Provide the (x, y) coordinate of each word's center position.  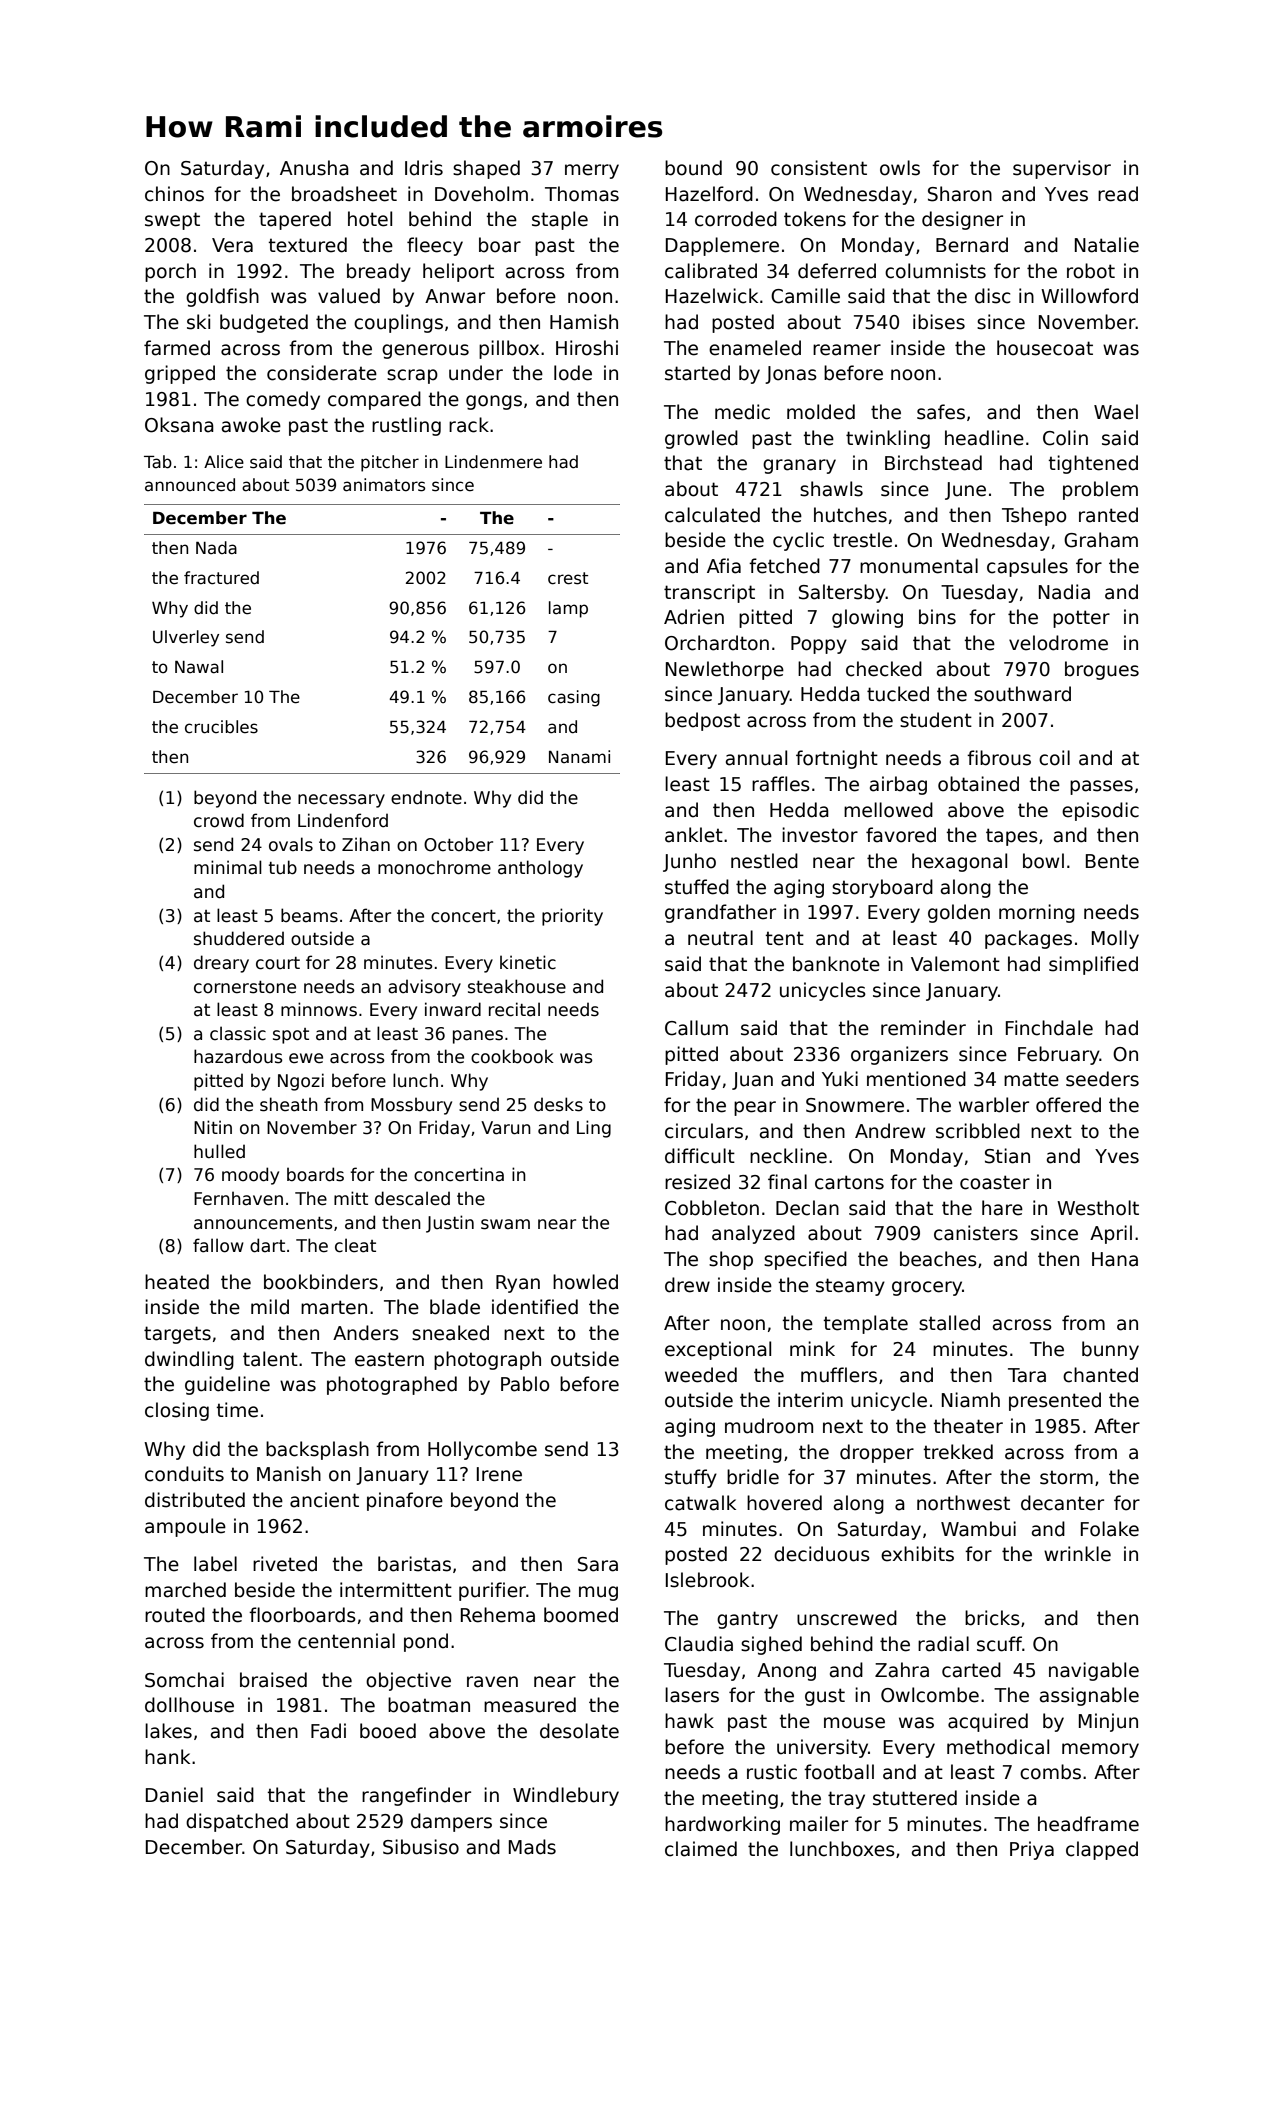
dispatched (237, 1822)
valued (349, 296)
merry (592, 171)
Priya (1032, 1850)
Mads (532, 1847)
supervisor (1062, 169)
